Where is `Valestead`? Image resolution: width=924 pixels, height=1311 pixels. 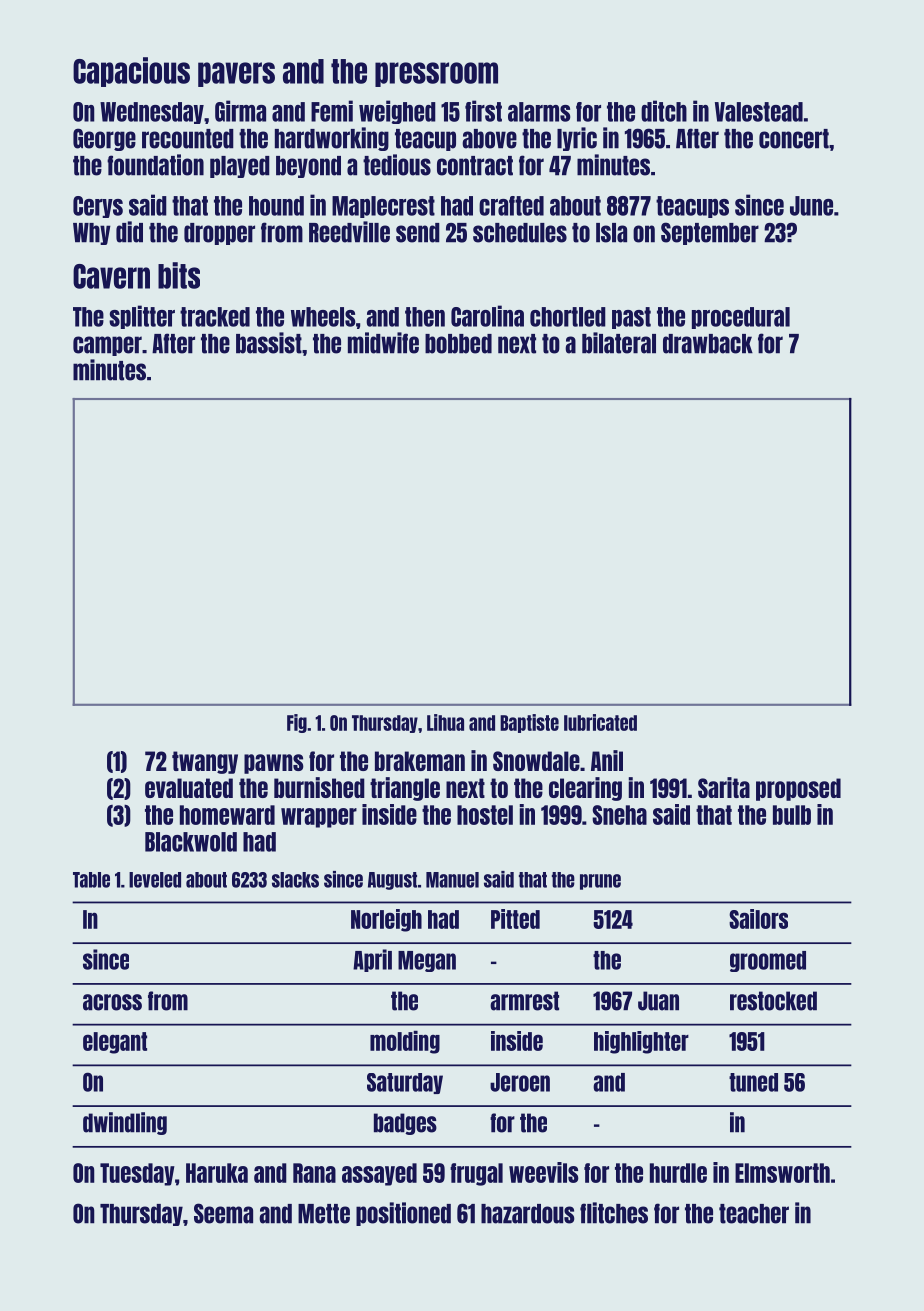
Valestead is located at coordinates (759, 112).
